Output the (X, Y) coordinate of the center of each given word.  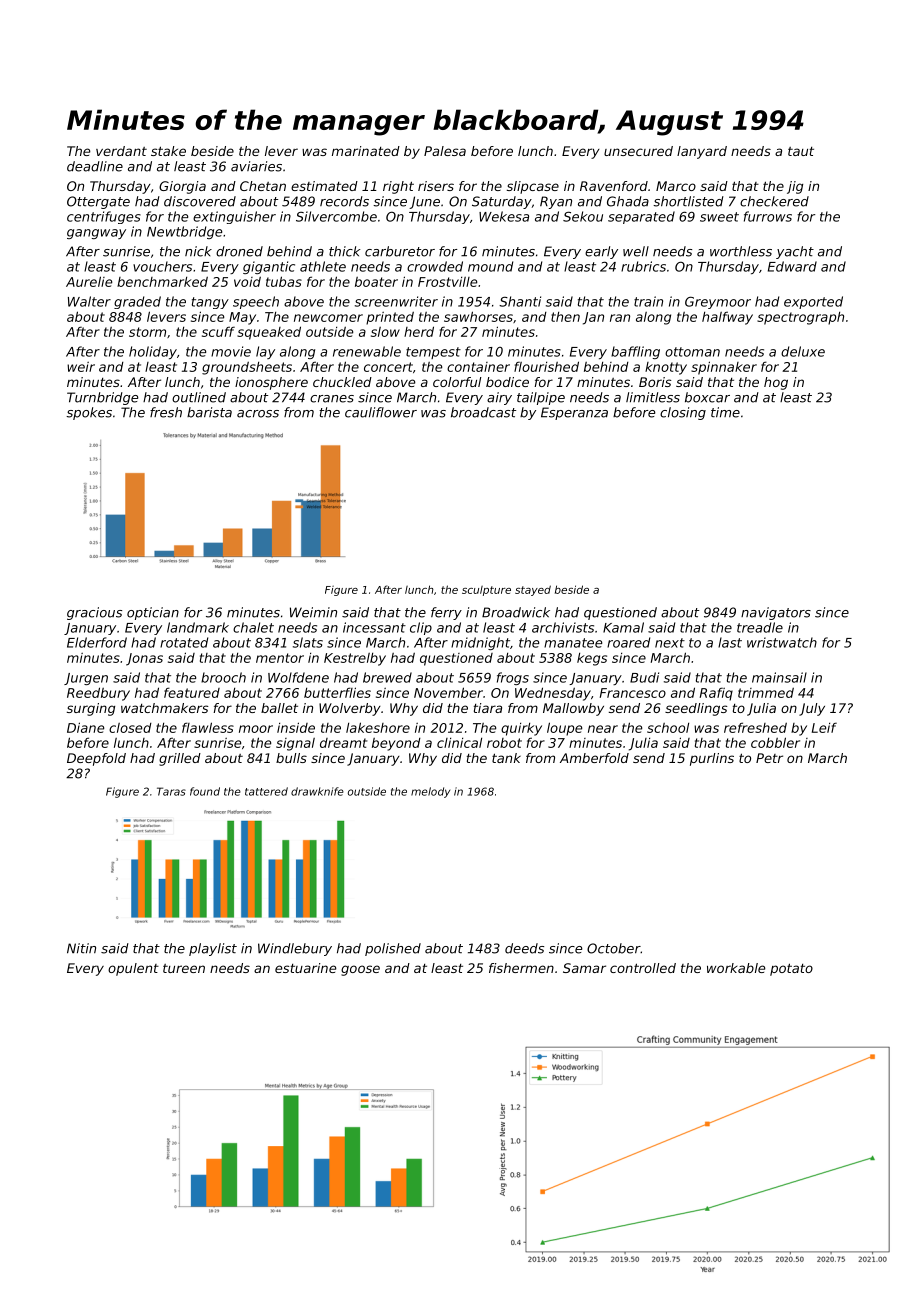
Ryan (556, 202)
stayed (533, 590)
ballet (279, 708)
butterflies (337, 692)
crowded (435, 266)
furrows (768, 216)
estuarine (306, 968)
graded (137, 302)
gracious (94, 613)
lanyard (702, 152)
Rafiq (716, 694)
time (725, 412)
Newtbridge (184, 232)
